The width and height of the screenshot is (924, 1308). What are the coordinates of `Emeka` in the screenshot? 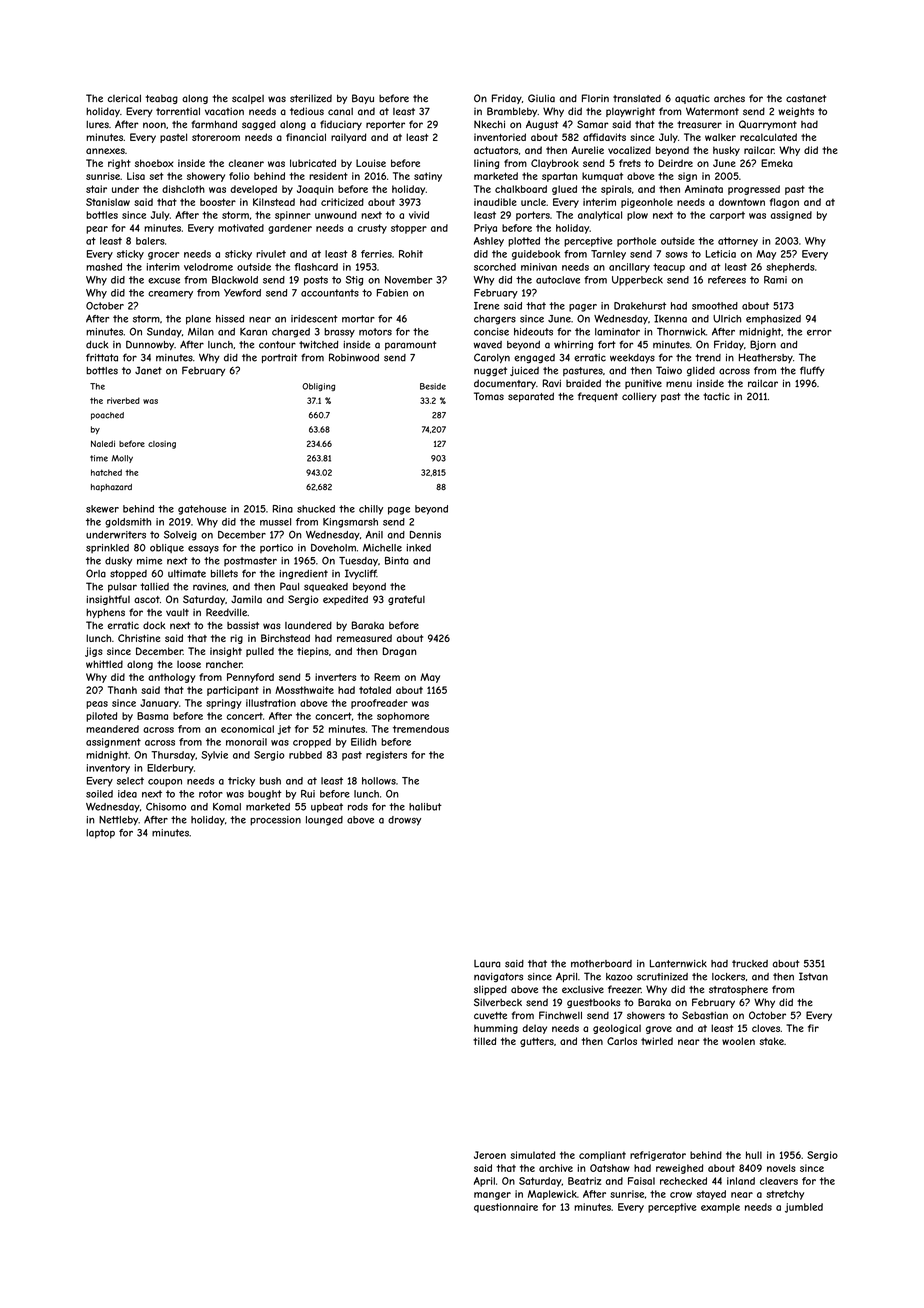 It's located at (777, 163).
